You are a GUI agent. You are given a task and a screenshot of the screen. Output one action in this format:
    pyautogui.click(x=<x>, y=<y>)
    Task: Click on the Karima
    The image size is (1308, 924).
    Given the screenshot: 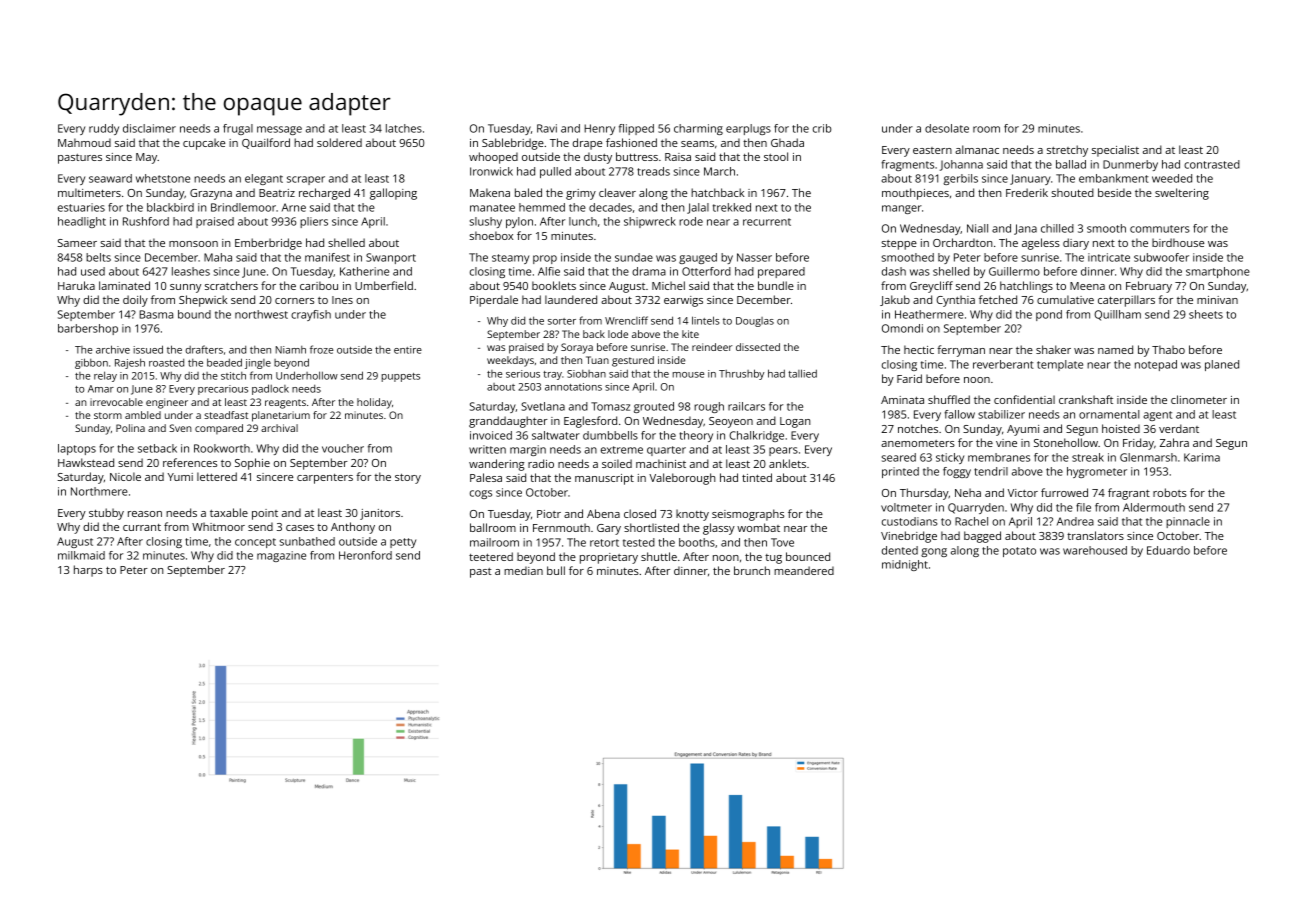 What is the action you would take?
    pyautogui.click(x=1202, y=457)
